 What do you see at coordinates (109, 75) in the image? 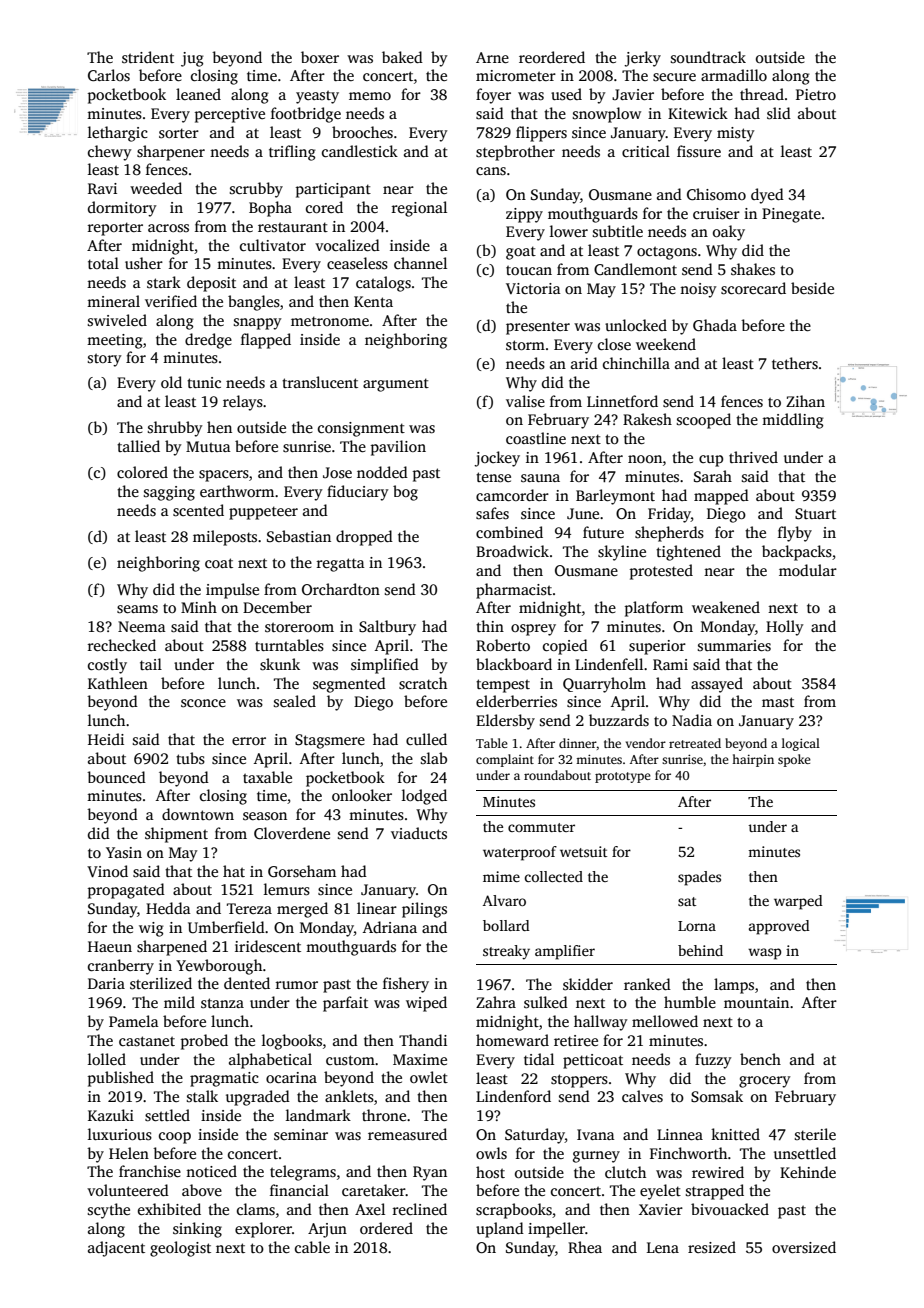
I see `Carlos` at bounding box center [109, 75].
